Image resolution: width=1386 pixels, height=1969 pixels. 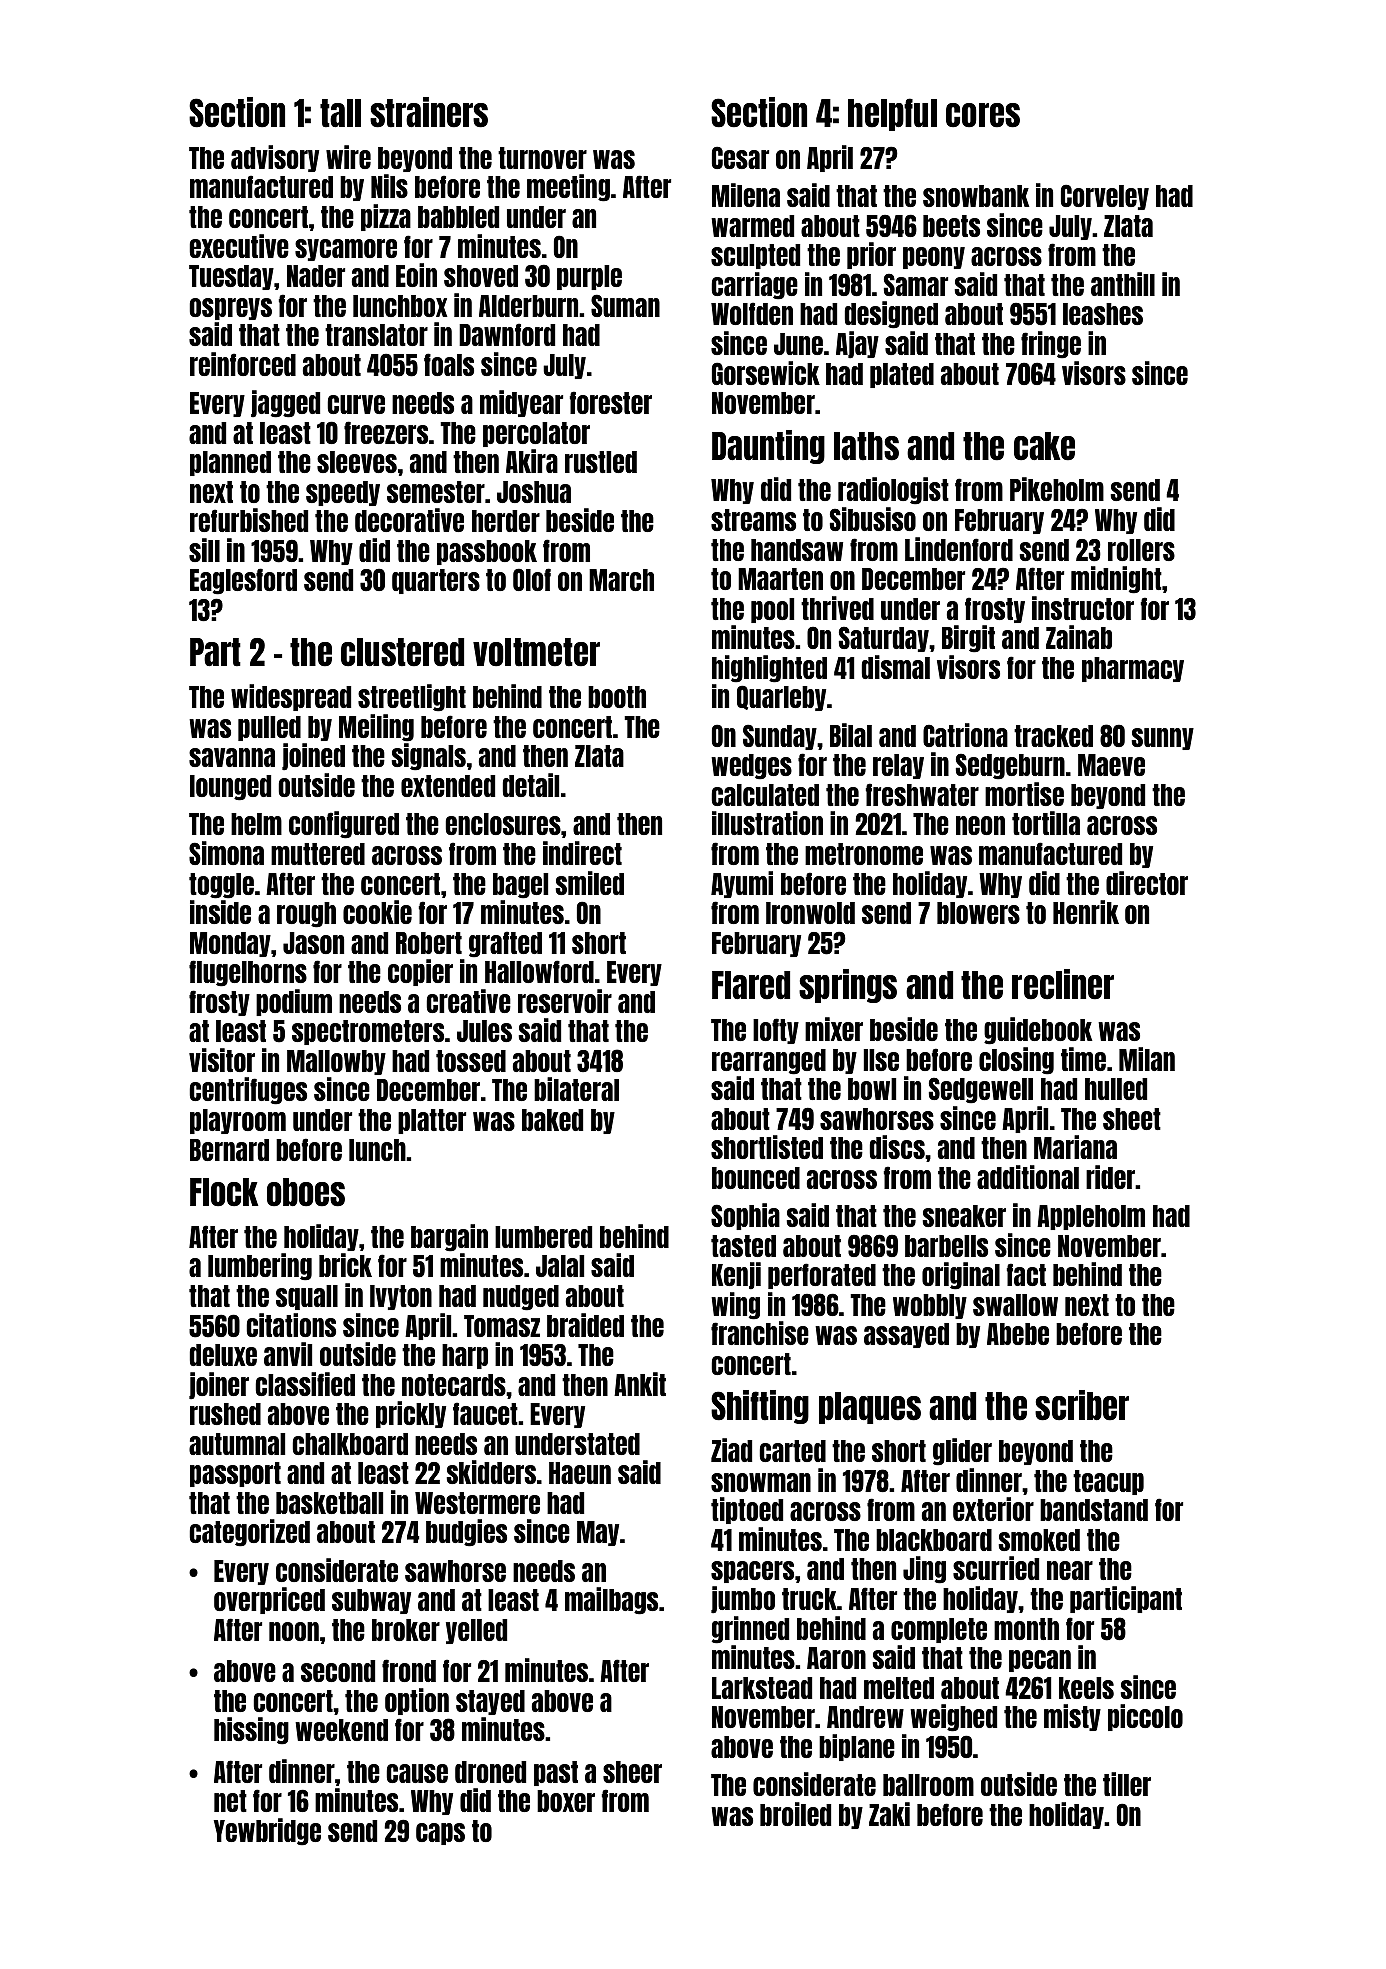 I want to click on weekend, so click(x=341, y=1730).
